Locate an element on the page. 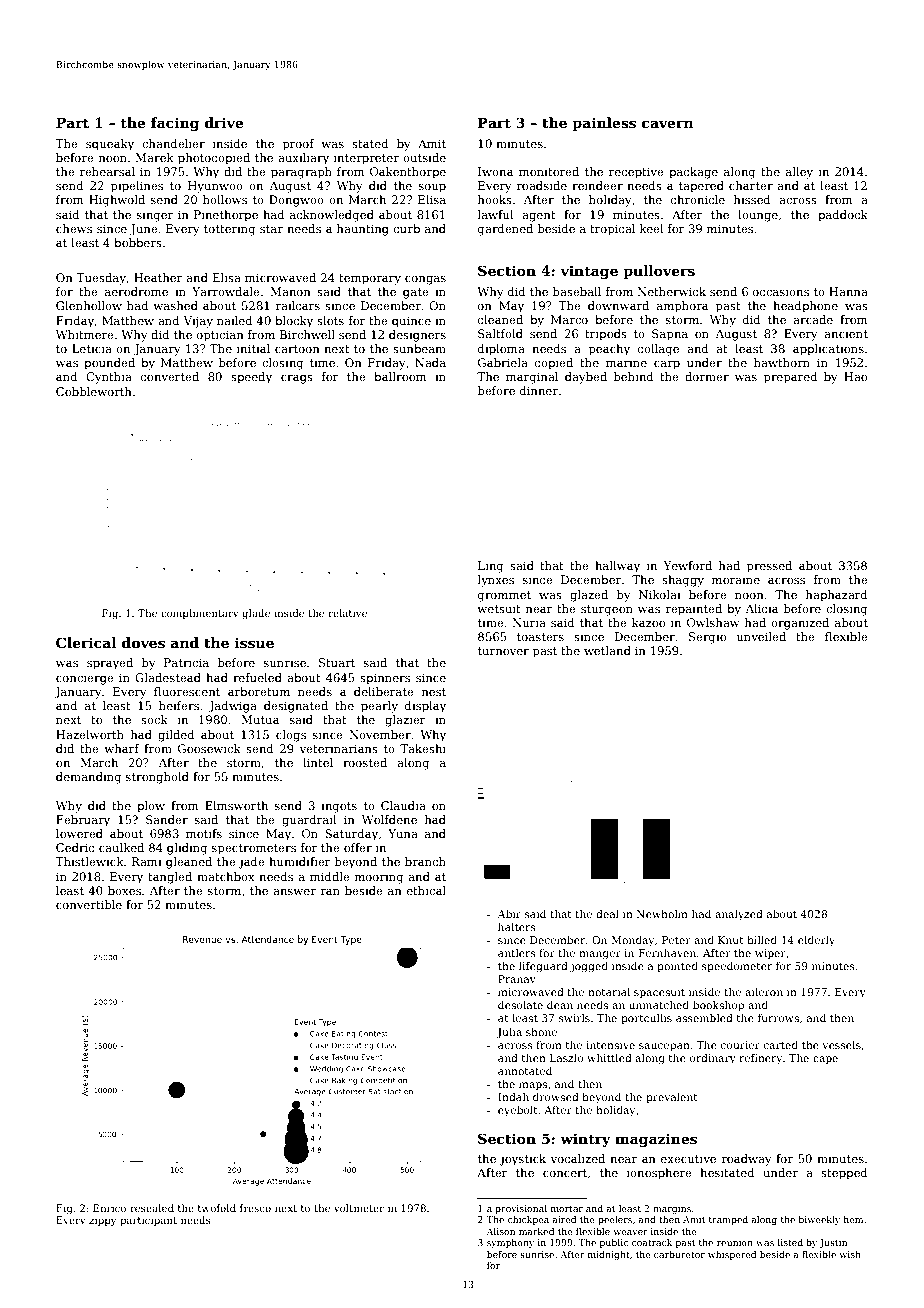  Abir is located at coordinates (509, 914).
